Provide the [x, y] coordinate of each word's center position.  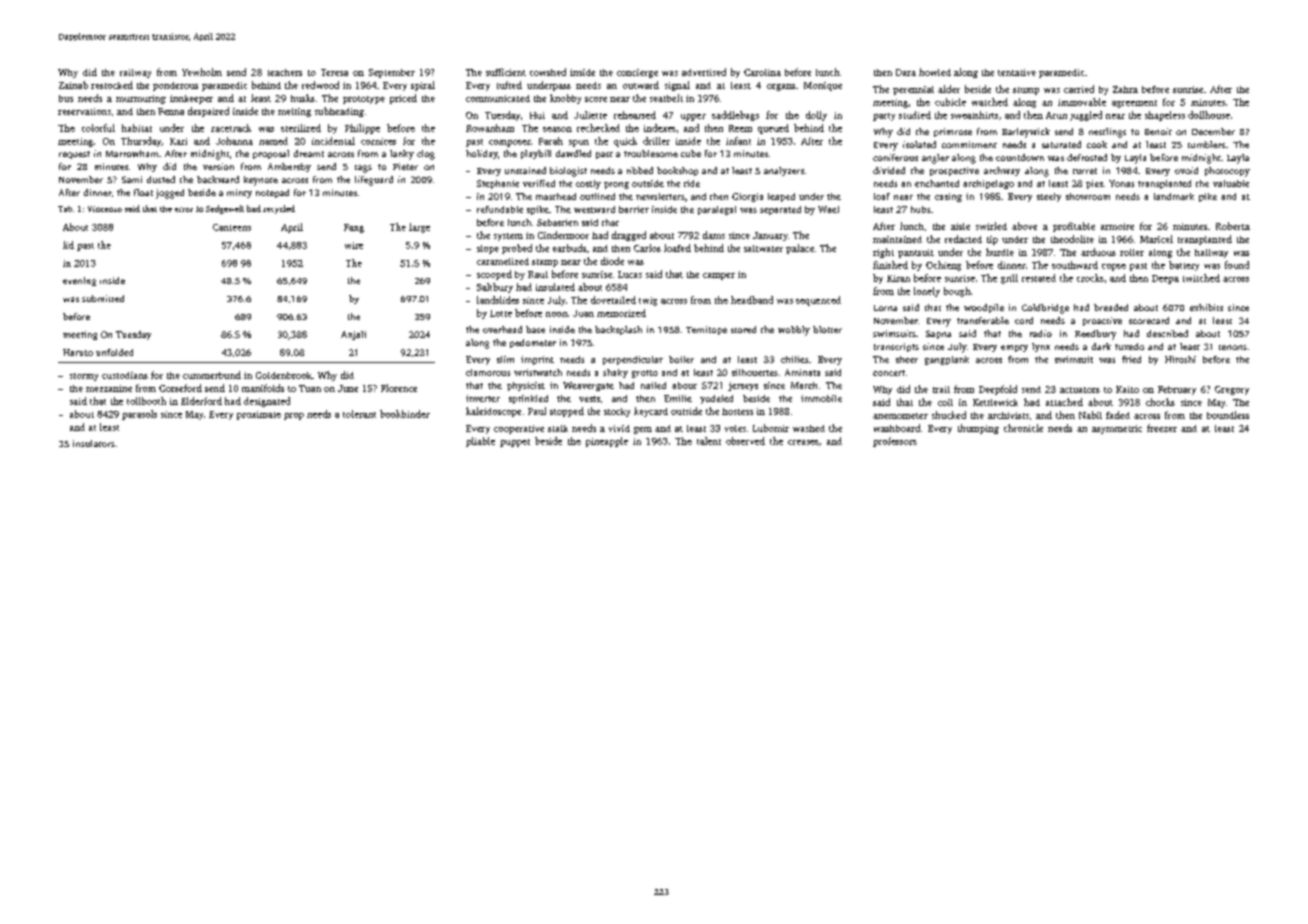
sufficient [506, 72]
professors [895, 442]
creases [803, 442]
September [392, 73]
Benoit [1158, 131]
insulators [94, 443]
